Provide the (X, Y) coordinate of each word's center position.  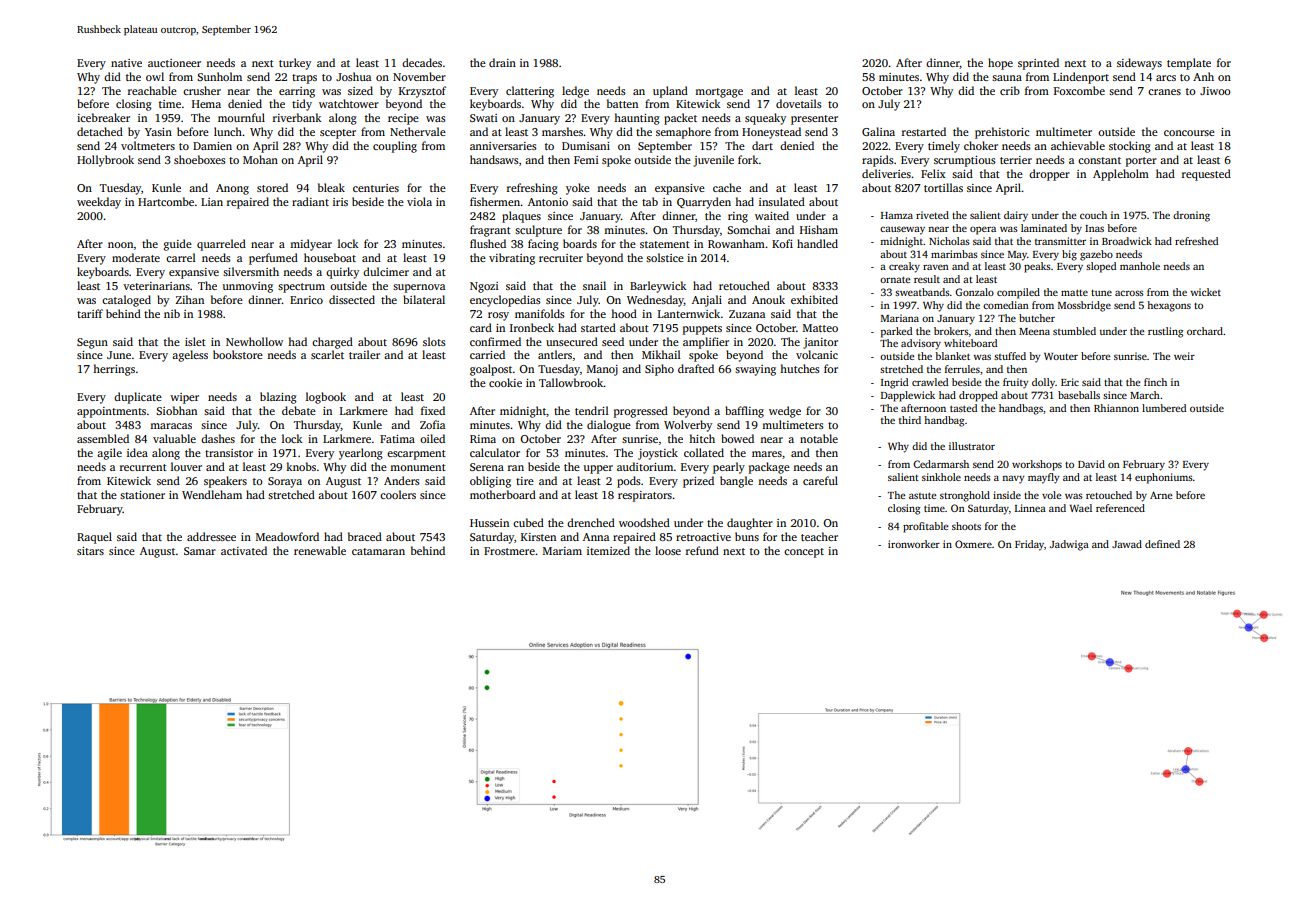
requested (1206, 175)
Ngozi (484, 287)
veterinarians (156, 286)
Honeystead (771, 133)
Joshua (353, 76)
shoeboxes (200, 159)
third (910, 420)
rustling (1165, 332)
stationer (142, 495)
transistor (229, 453)
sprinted (1038, 64)
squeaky (765, 119)
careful (820, 480)
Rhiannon (1116, 408)
